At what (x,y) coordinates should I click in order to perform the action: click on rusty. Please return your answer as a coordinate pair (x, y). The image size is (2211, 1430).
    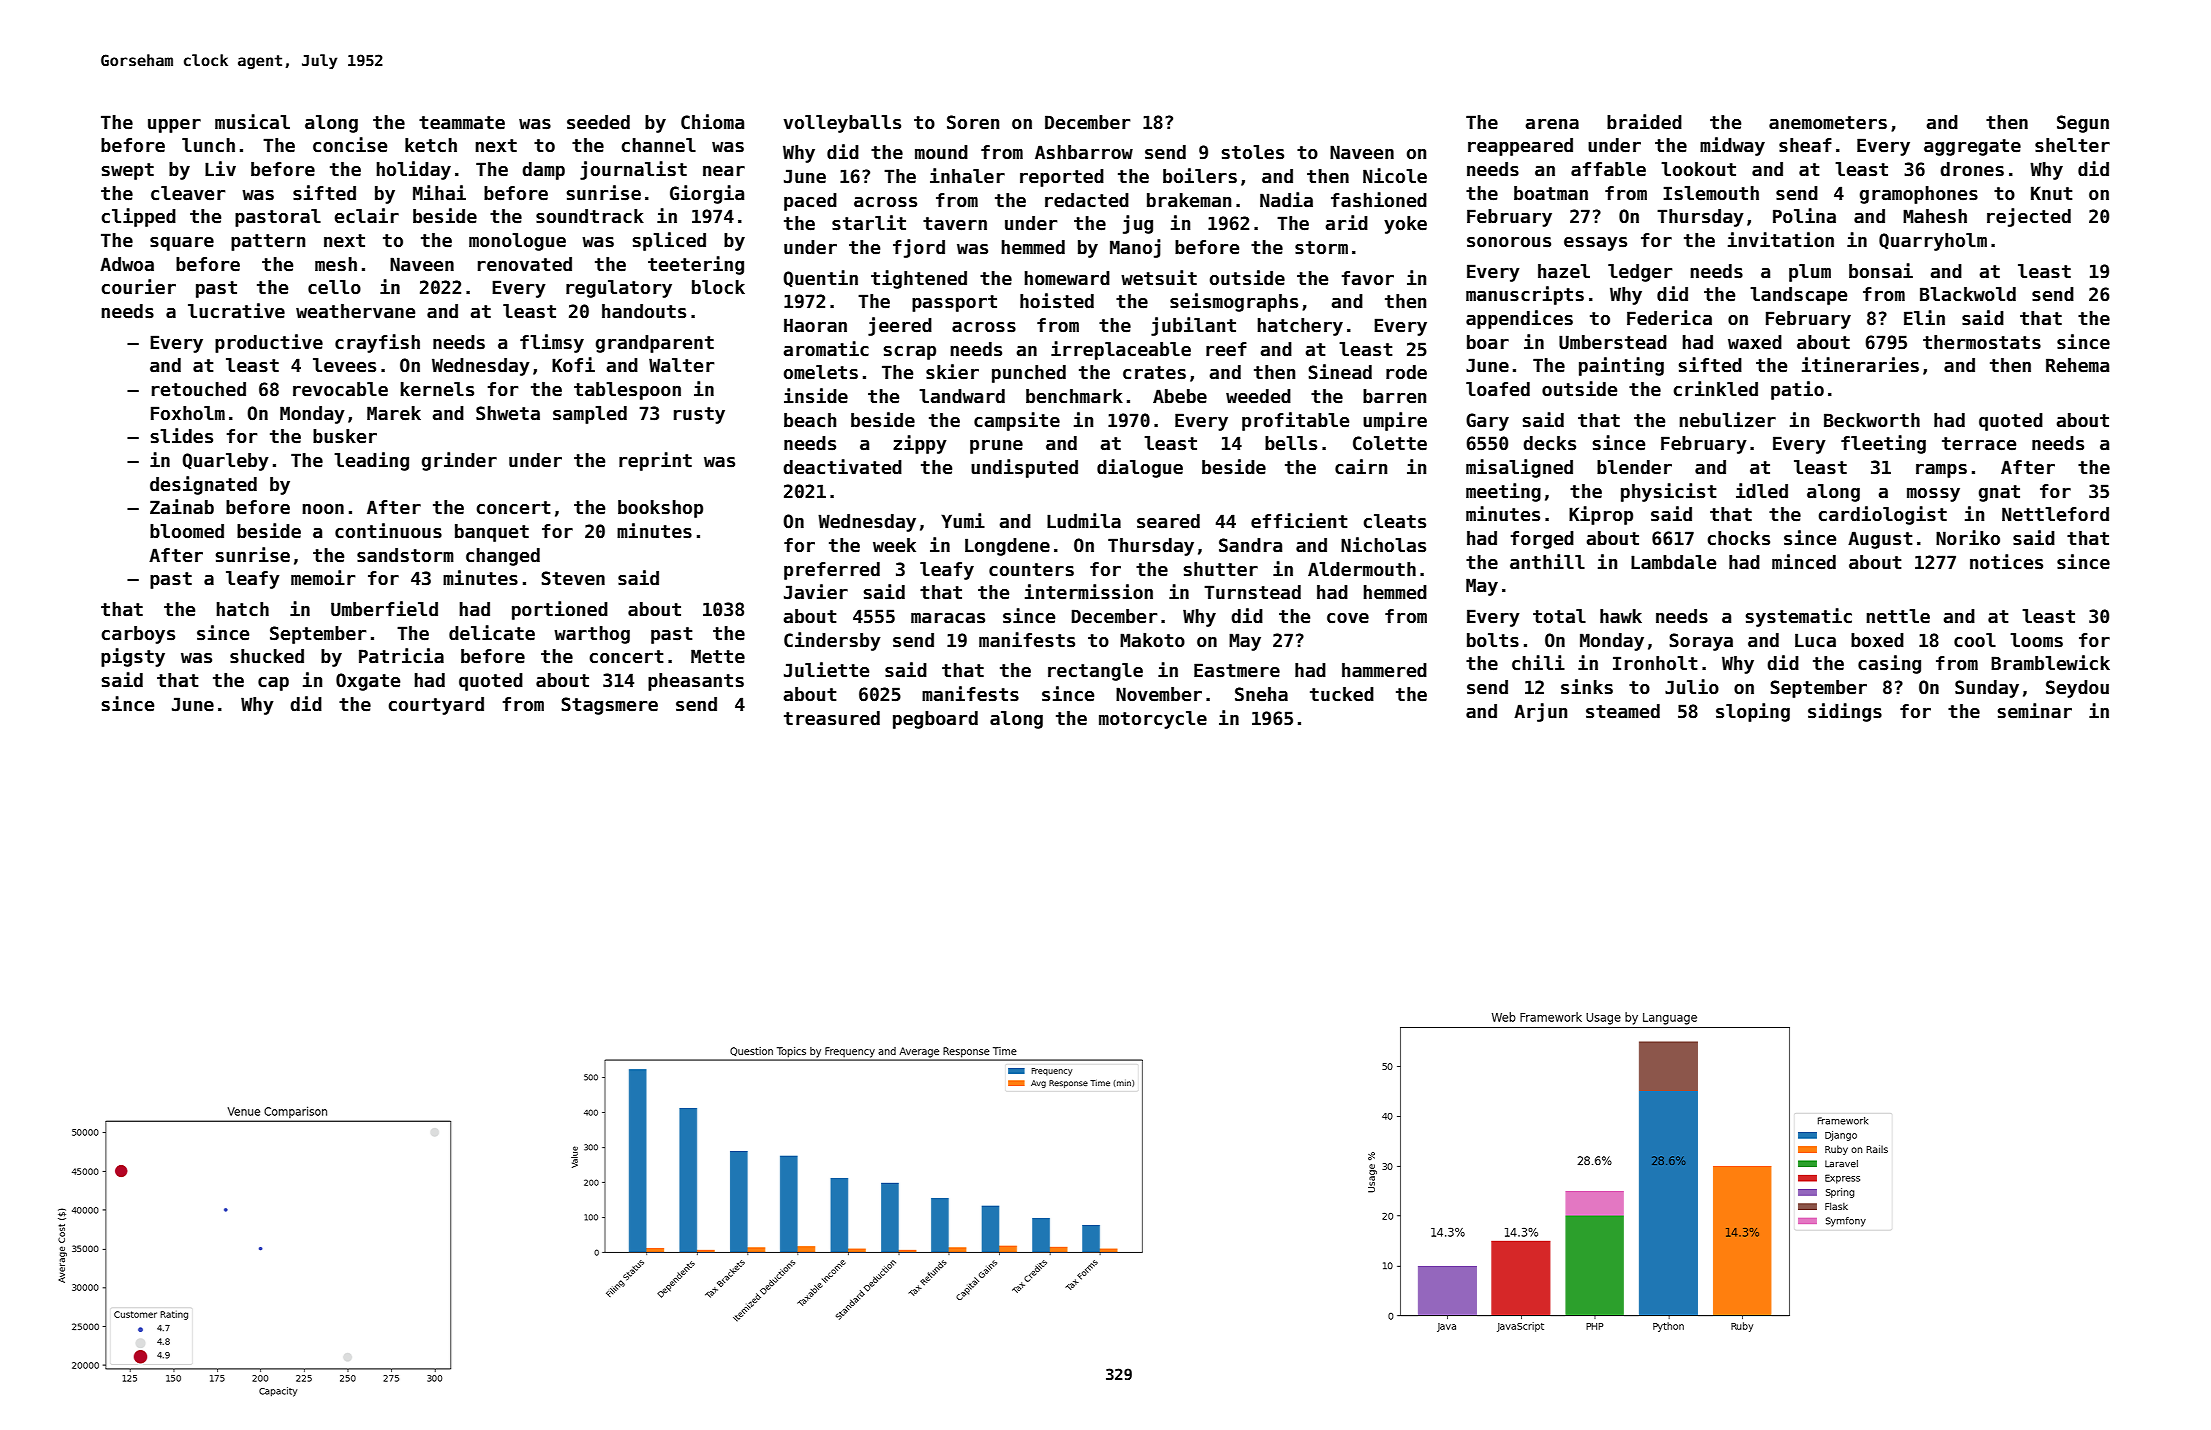
    Looking at the image, I should click on (699, 415).
